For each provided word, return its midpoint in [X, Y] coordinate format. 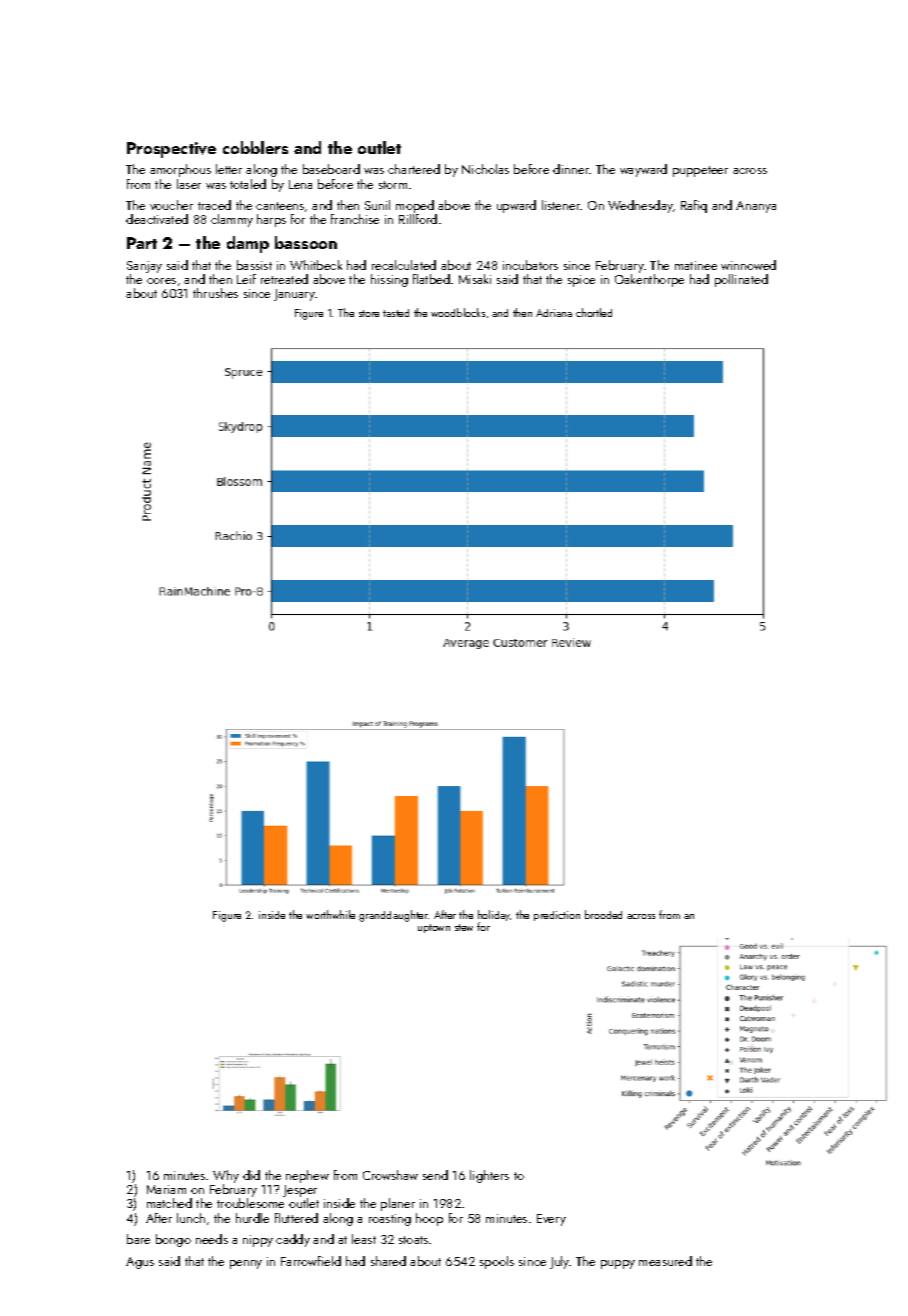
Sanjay [144, 267]
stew [464, 927]
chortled [594, 312]
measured [665, 1261]
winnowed [748, 265]
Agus [140, 1263]
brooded [603, 914]
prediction [557, 916]
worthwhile [330, 914]
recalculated [404, 265]
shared [388, 1261]
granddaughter [393, 916]
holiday [494, 915]
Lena [300, 184]
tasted [396, 313]
